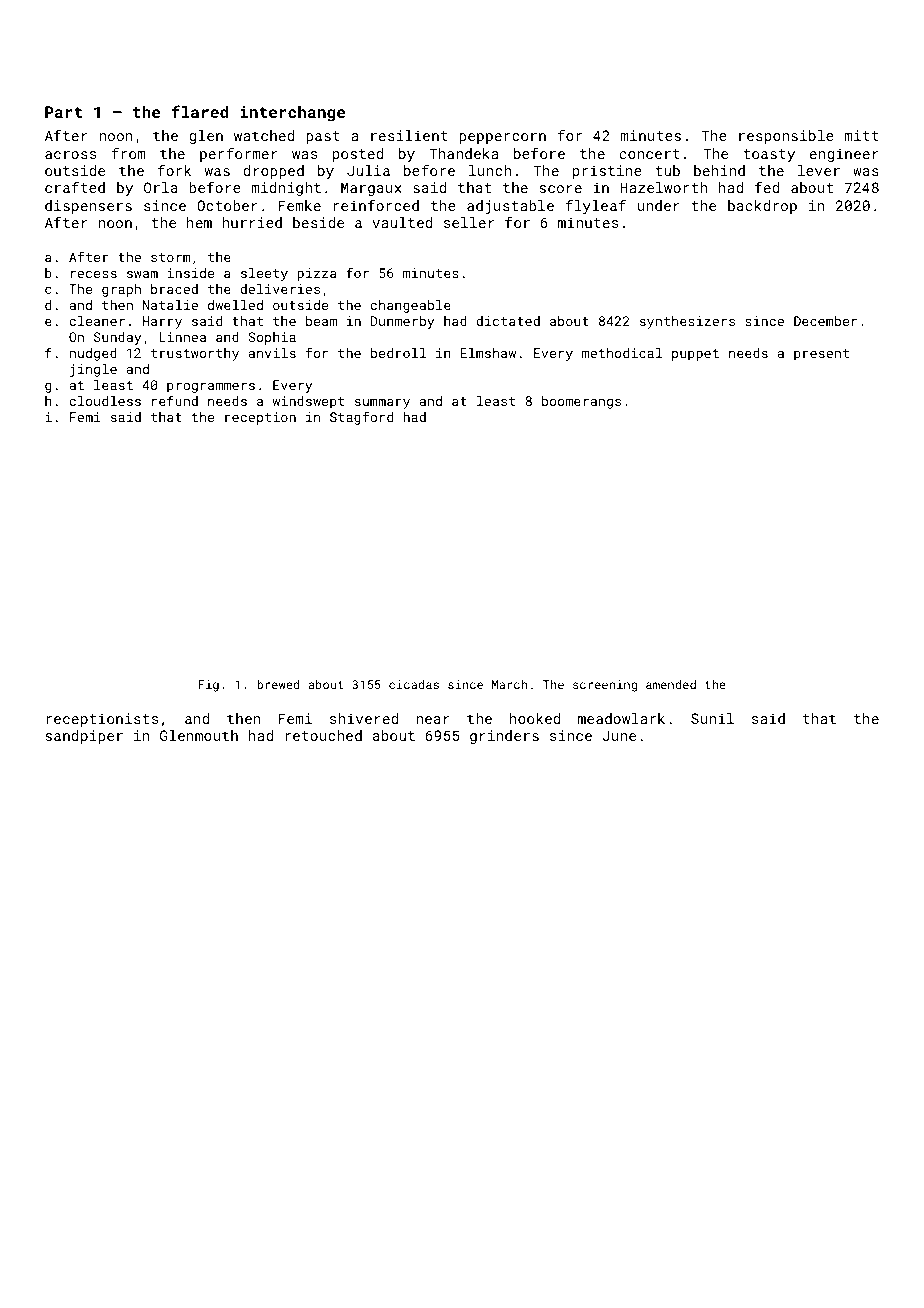 The height and width of the image is (1308, 924). What do you see at coordinates (75, 187) in the image?
I see `crafted` at bounding box center [75, 187].
